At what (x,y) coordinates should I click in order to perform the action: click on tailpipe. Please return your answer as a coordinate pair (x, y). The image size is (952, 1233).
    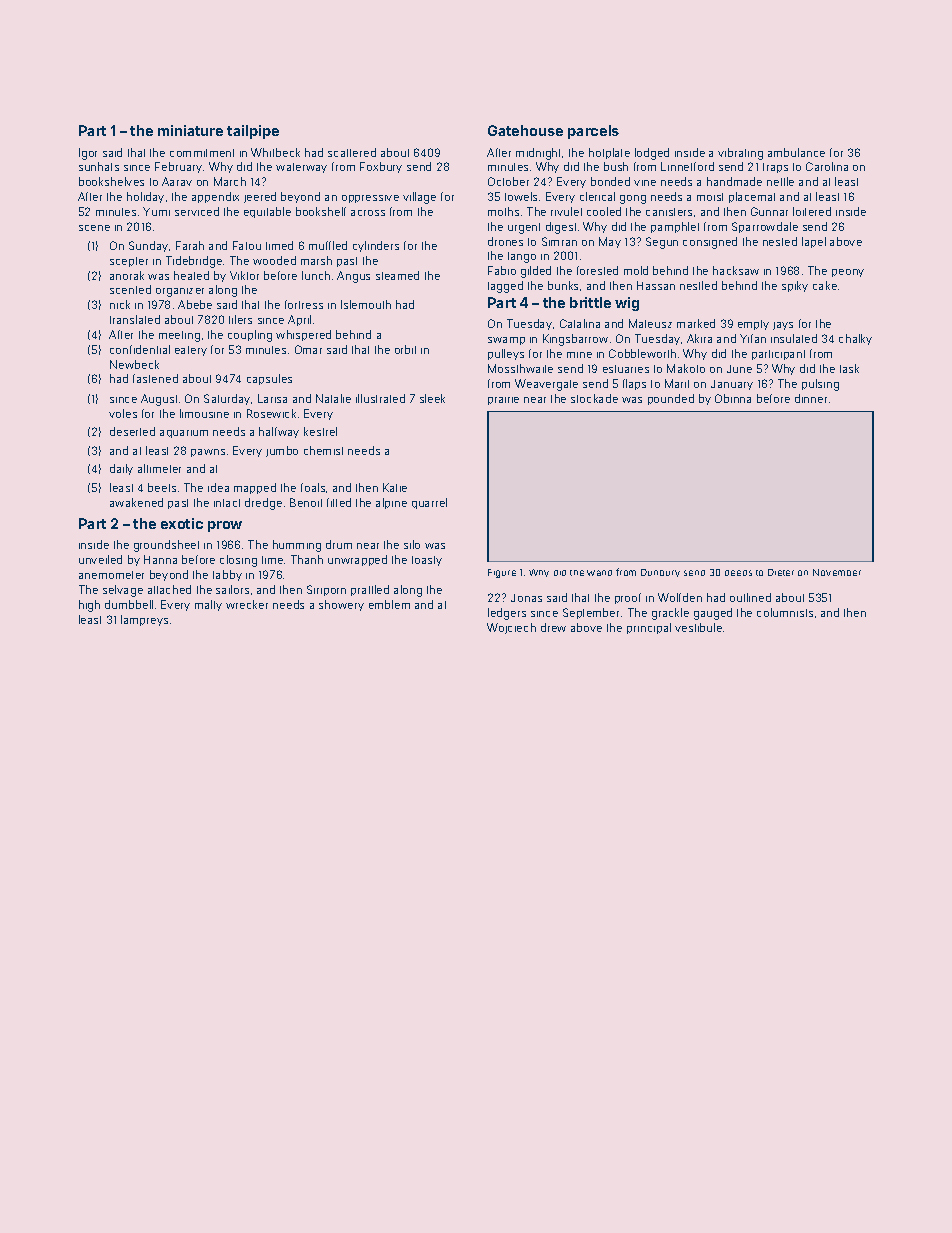
    Looking at the image, I should click on (253, 132).
